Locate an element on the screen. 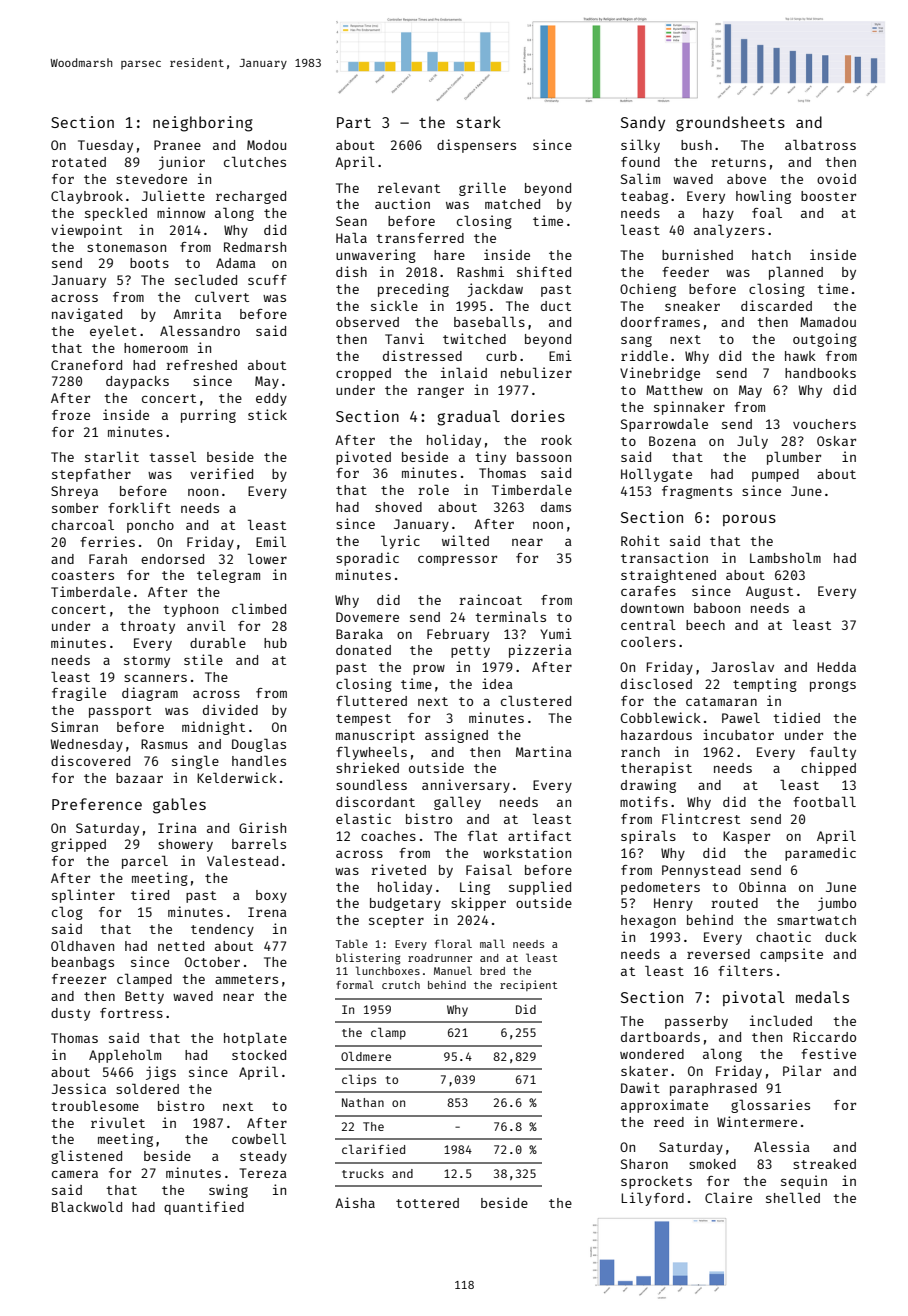 The width and height of the screenshot is (908, 1316). quantified is located at coordinates (204, 1208).
